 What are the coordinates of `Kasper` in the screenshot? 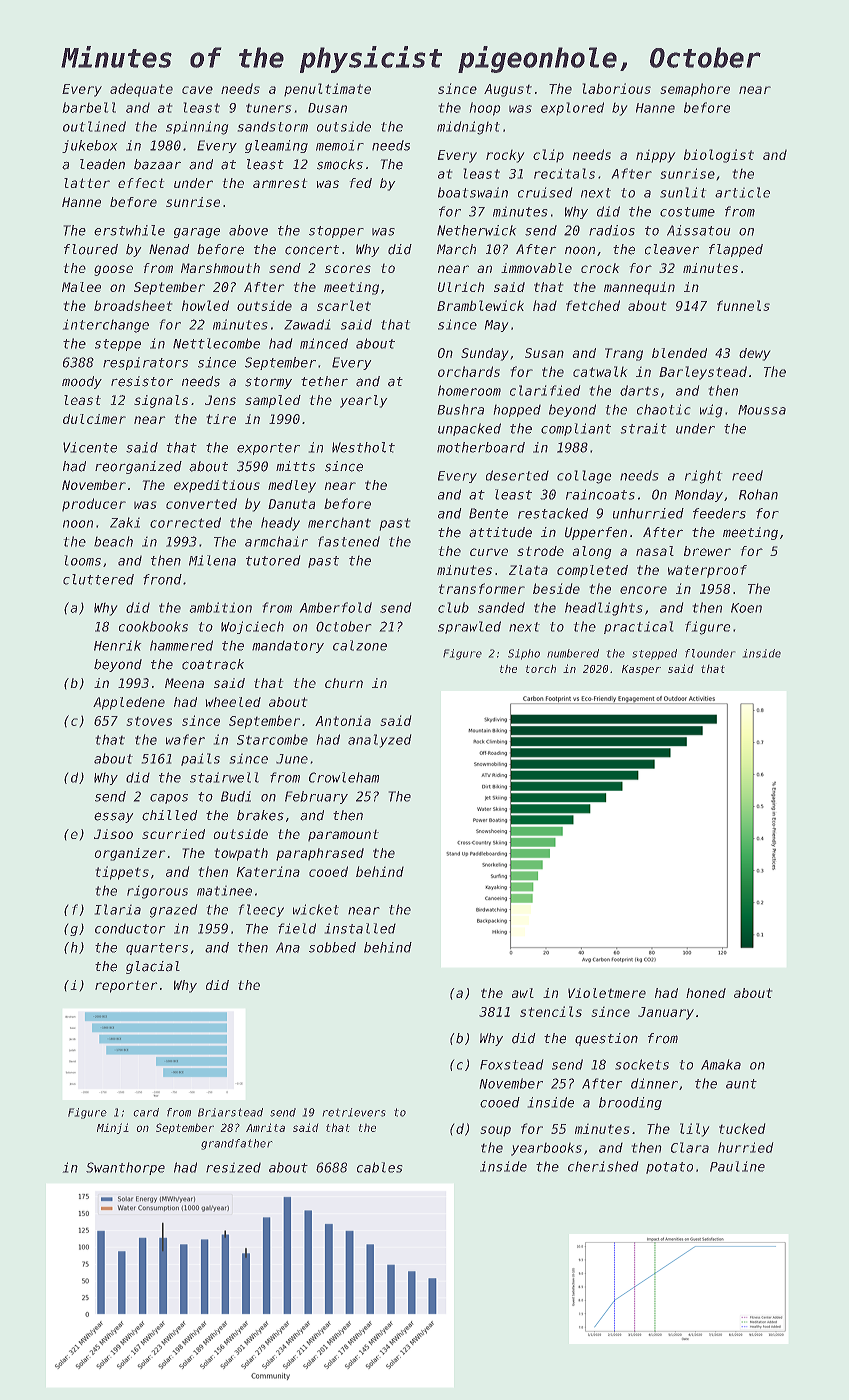 It's located at (641, 670).
